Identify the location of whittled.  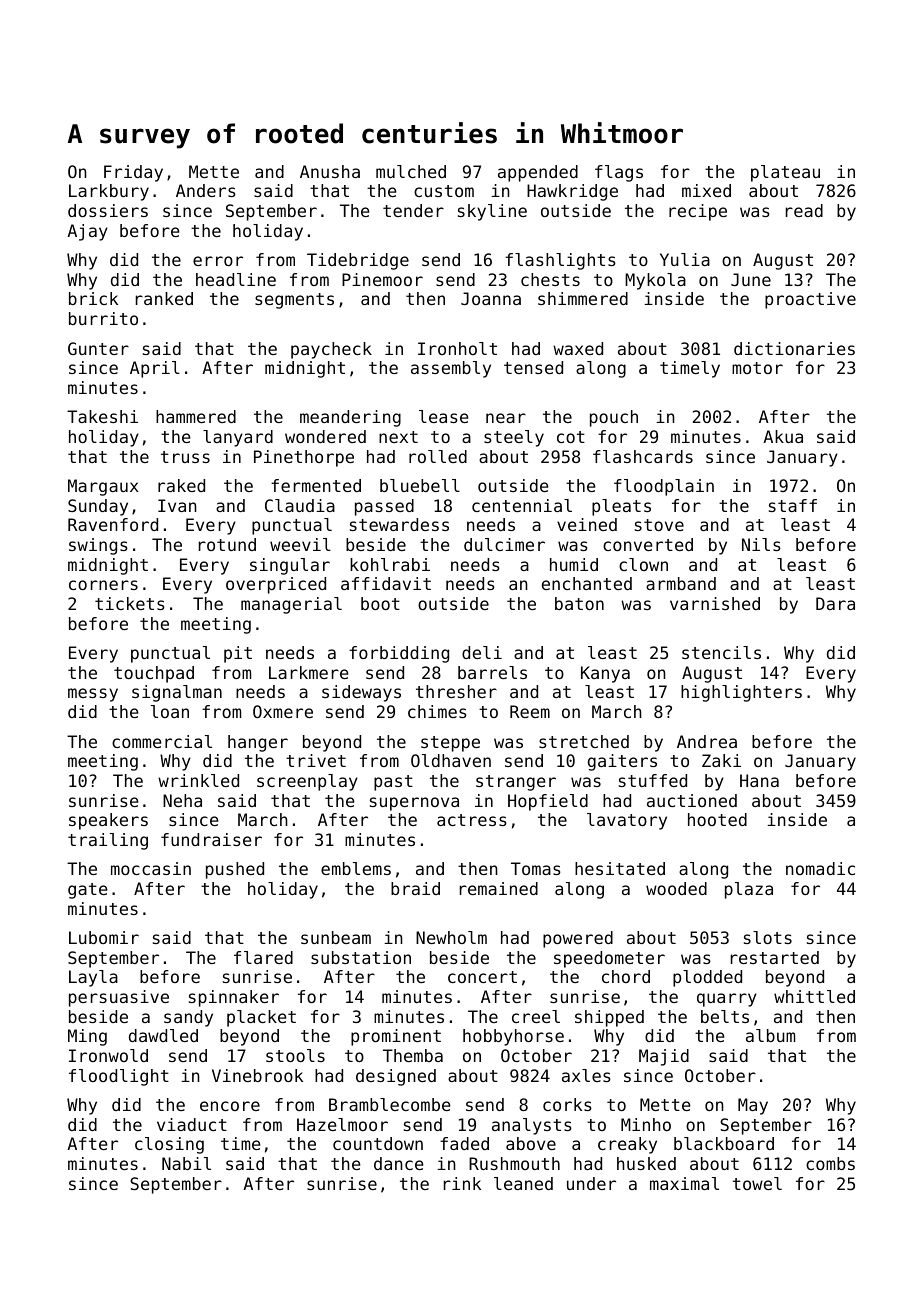
(814, 996).
